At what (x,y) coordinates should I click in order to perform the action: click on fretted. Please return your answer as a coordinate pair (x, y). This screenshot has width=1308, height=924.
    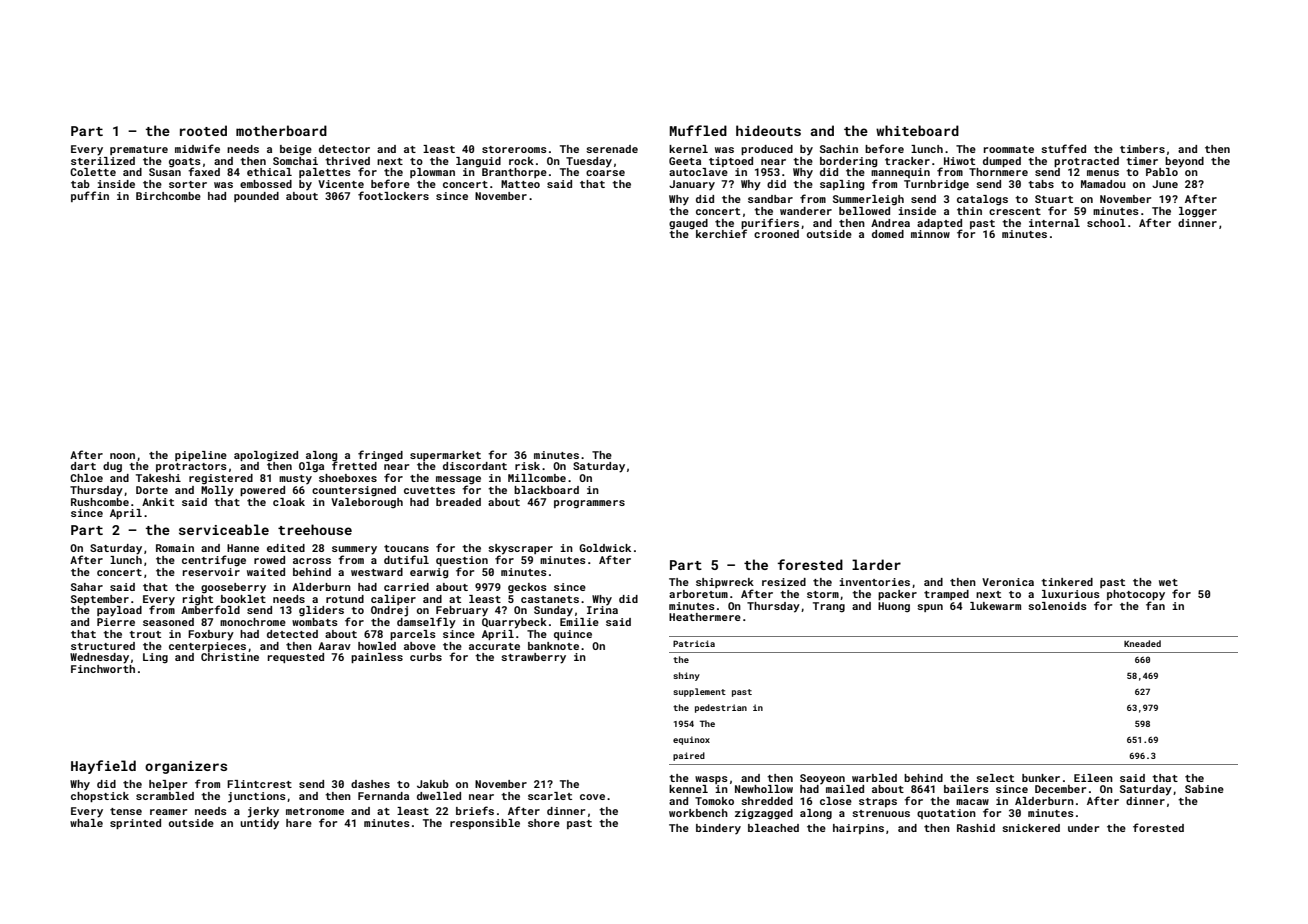
    Looking at the image, I should click on (354, 465).
